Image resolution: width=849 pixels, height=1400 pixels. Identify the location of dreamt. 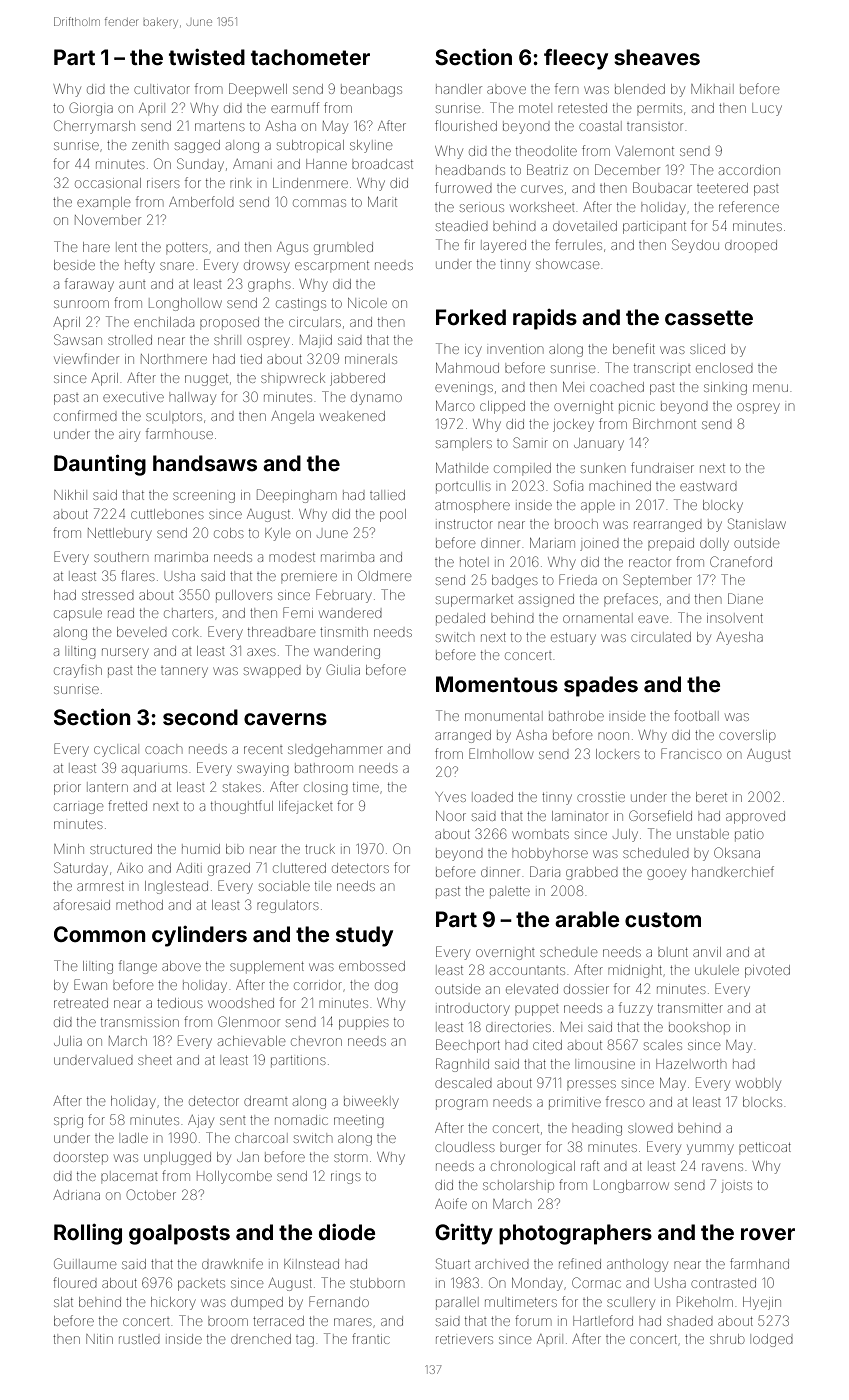
(266, 1101).
